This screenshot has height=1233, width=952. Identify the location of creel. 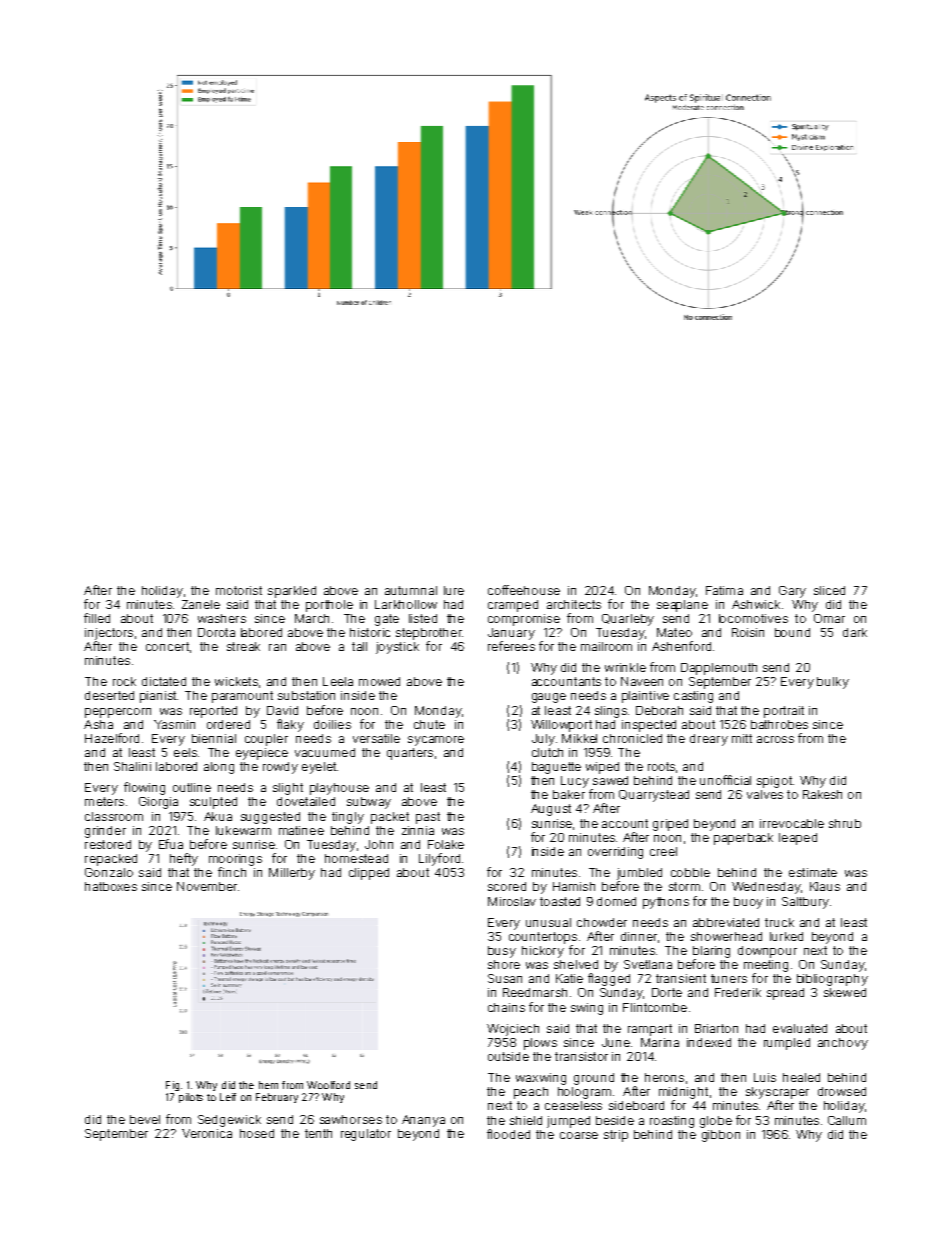
(663, 851).
